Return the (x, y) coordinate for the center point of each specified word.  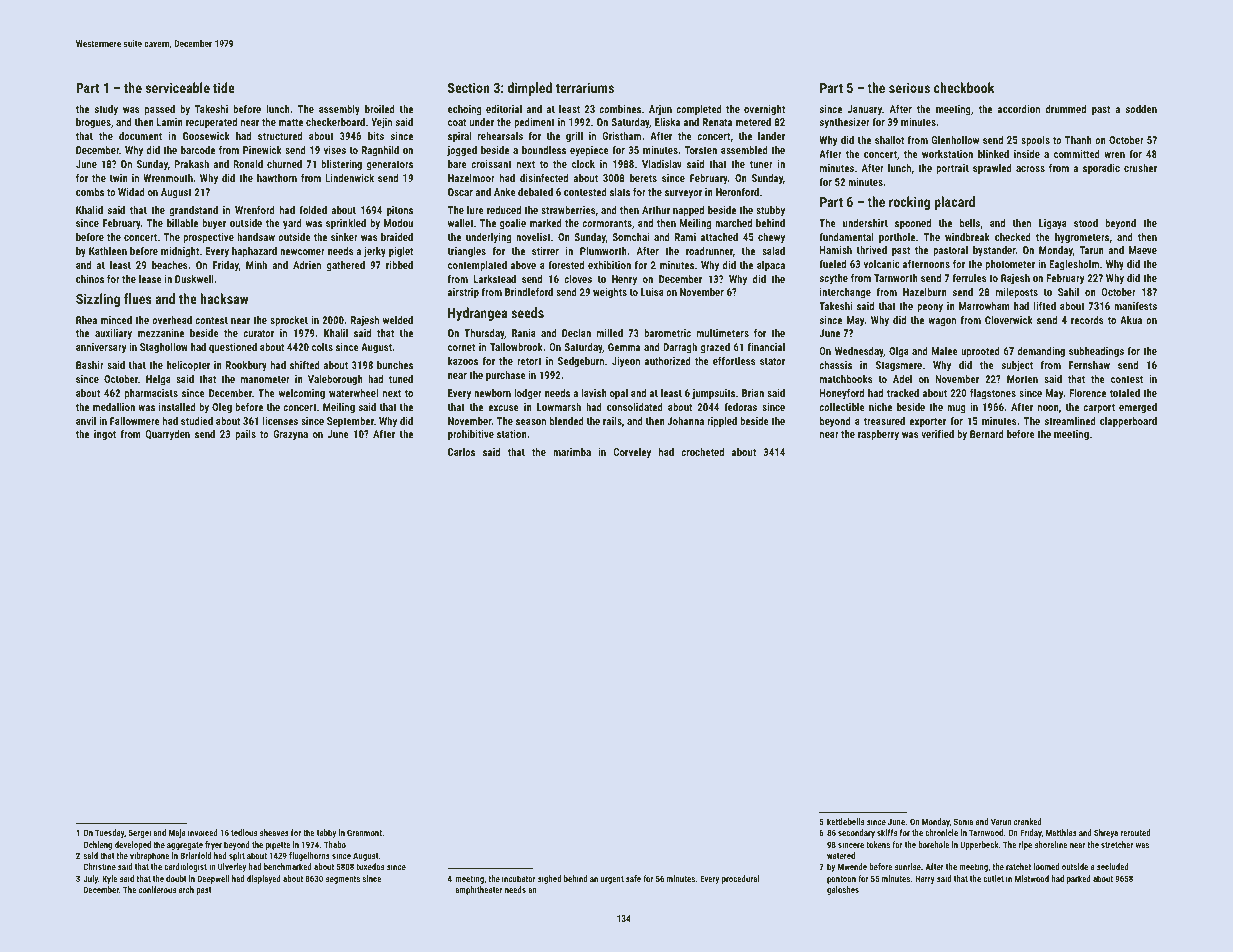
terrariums (585, 87)
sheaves (274, 832)
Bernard (987, 434)
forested (566, 265)
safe (633, 878)
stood (1086, 223)
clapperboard (1128, 422)
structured (280, 136)
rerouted (1135, 832)
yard (292, 224)
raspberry (878, 435)
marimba (572, 452)
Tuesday (110, 833)
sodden (1141, 109)
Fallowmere (135, 421)
